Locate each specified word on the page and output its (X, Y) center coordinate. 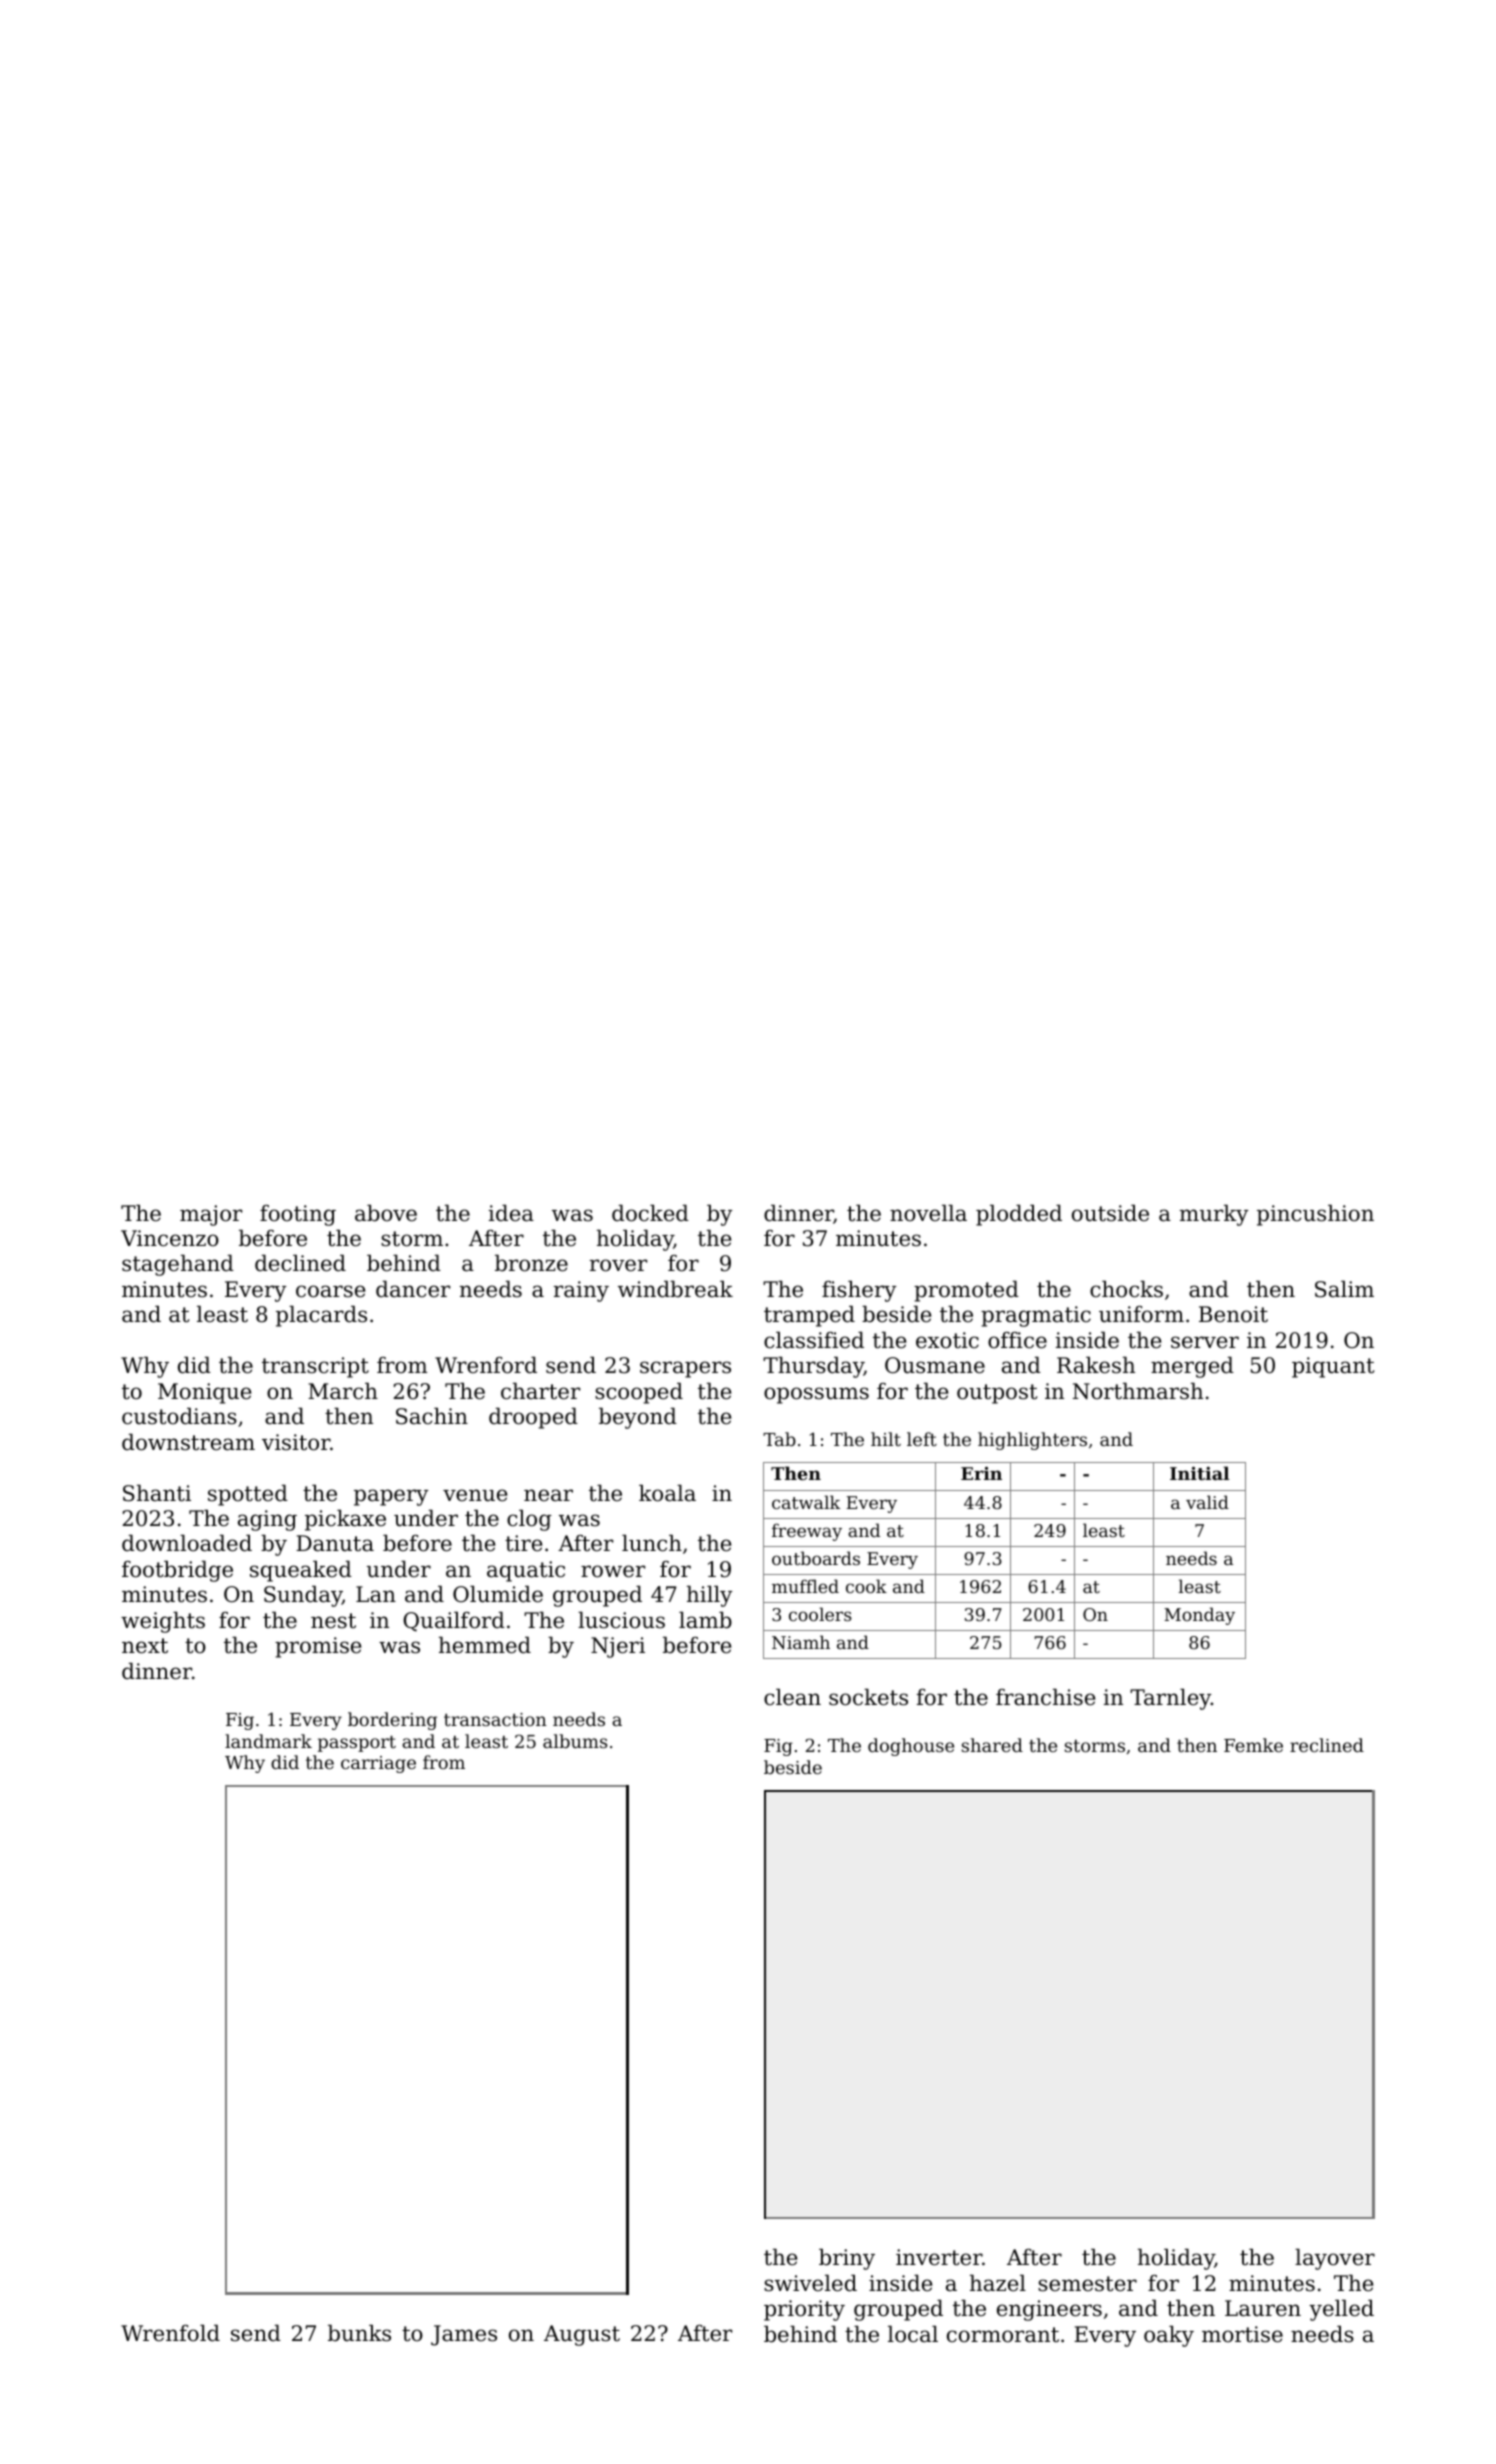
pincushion (1315, 1215)
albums (575, 1741)
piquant (1333, 1367)
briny (847, 2259)
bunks (359, 2333)
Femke (1253, 1745)
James (464, 2335)
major (211, 1215)
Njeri (618, 1647)
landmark (268, 1741)
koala (667, 1493)
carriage (378, 1764)
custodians (179, 1416)
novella (928, 1213)
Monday (1199, 1616)
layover (1335, 2259)
